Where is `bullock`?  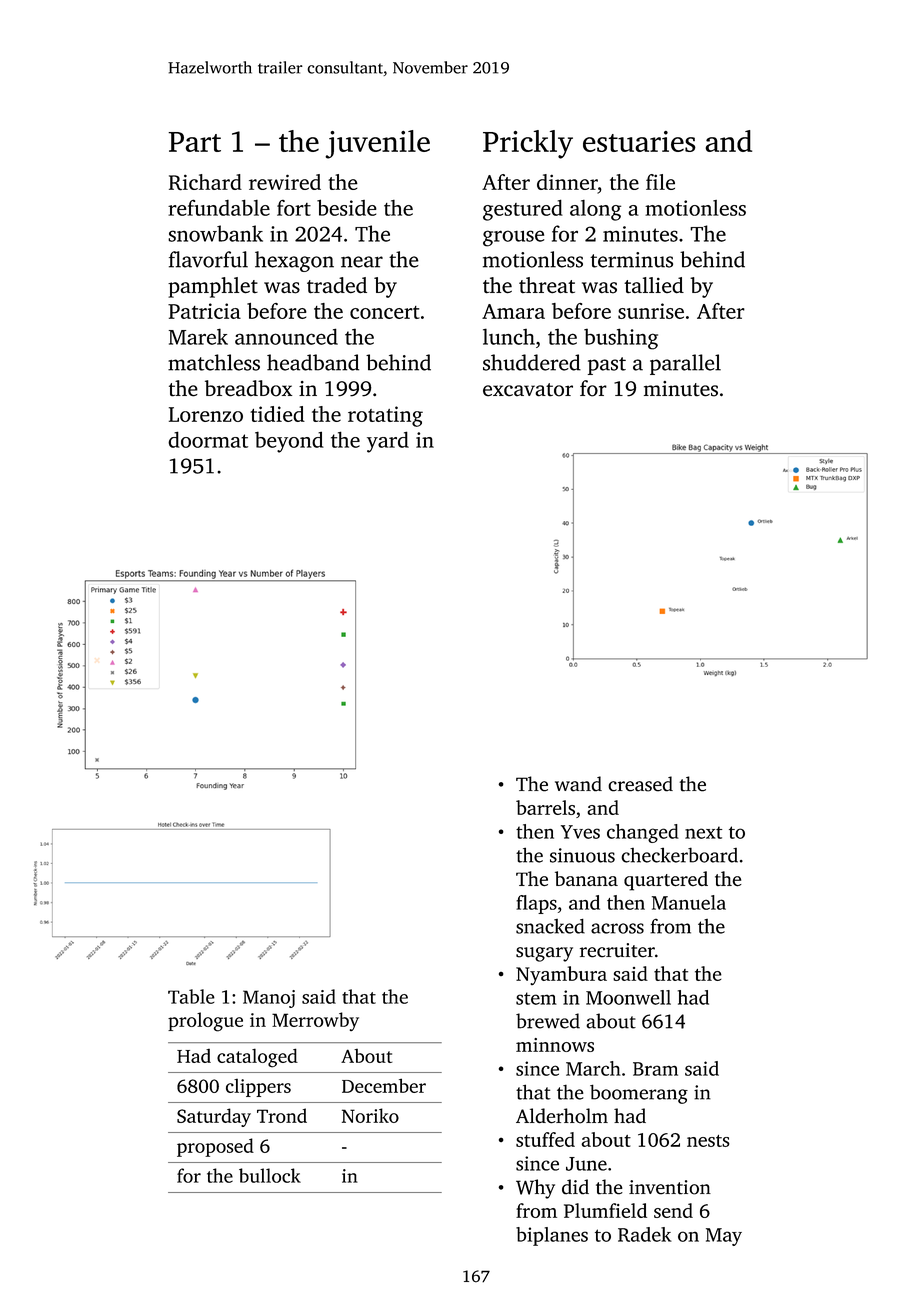
bullock is located at coordinates (270, 1175).
